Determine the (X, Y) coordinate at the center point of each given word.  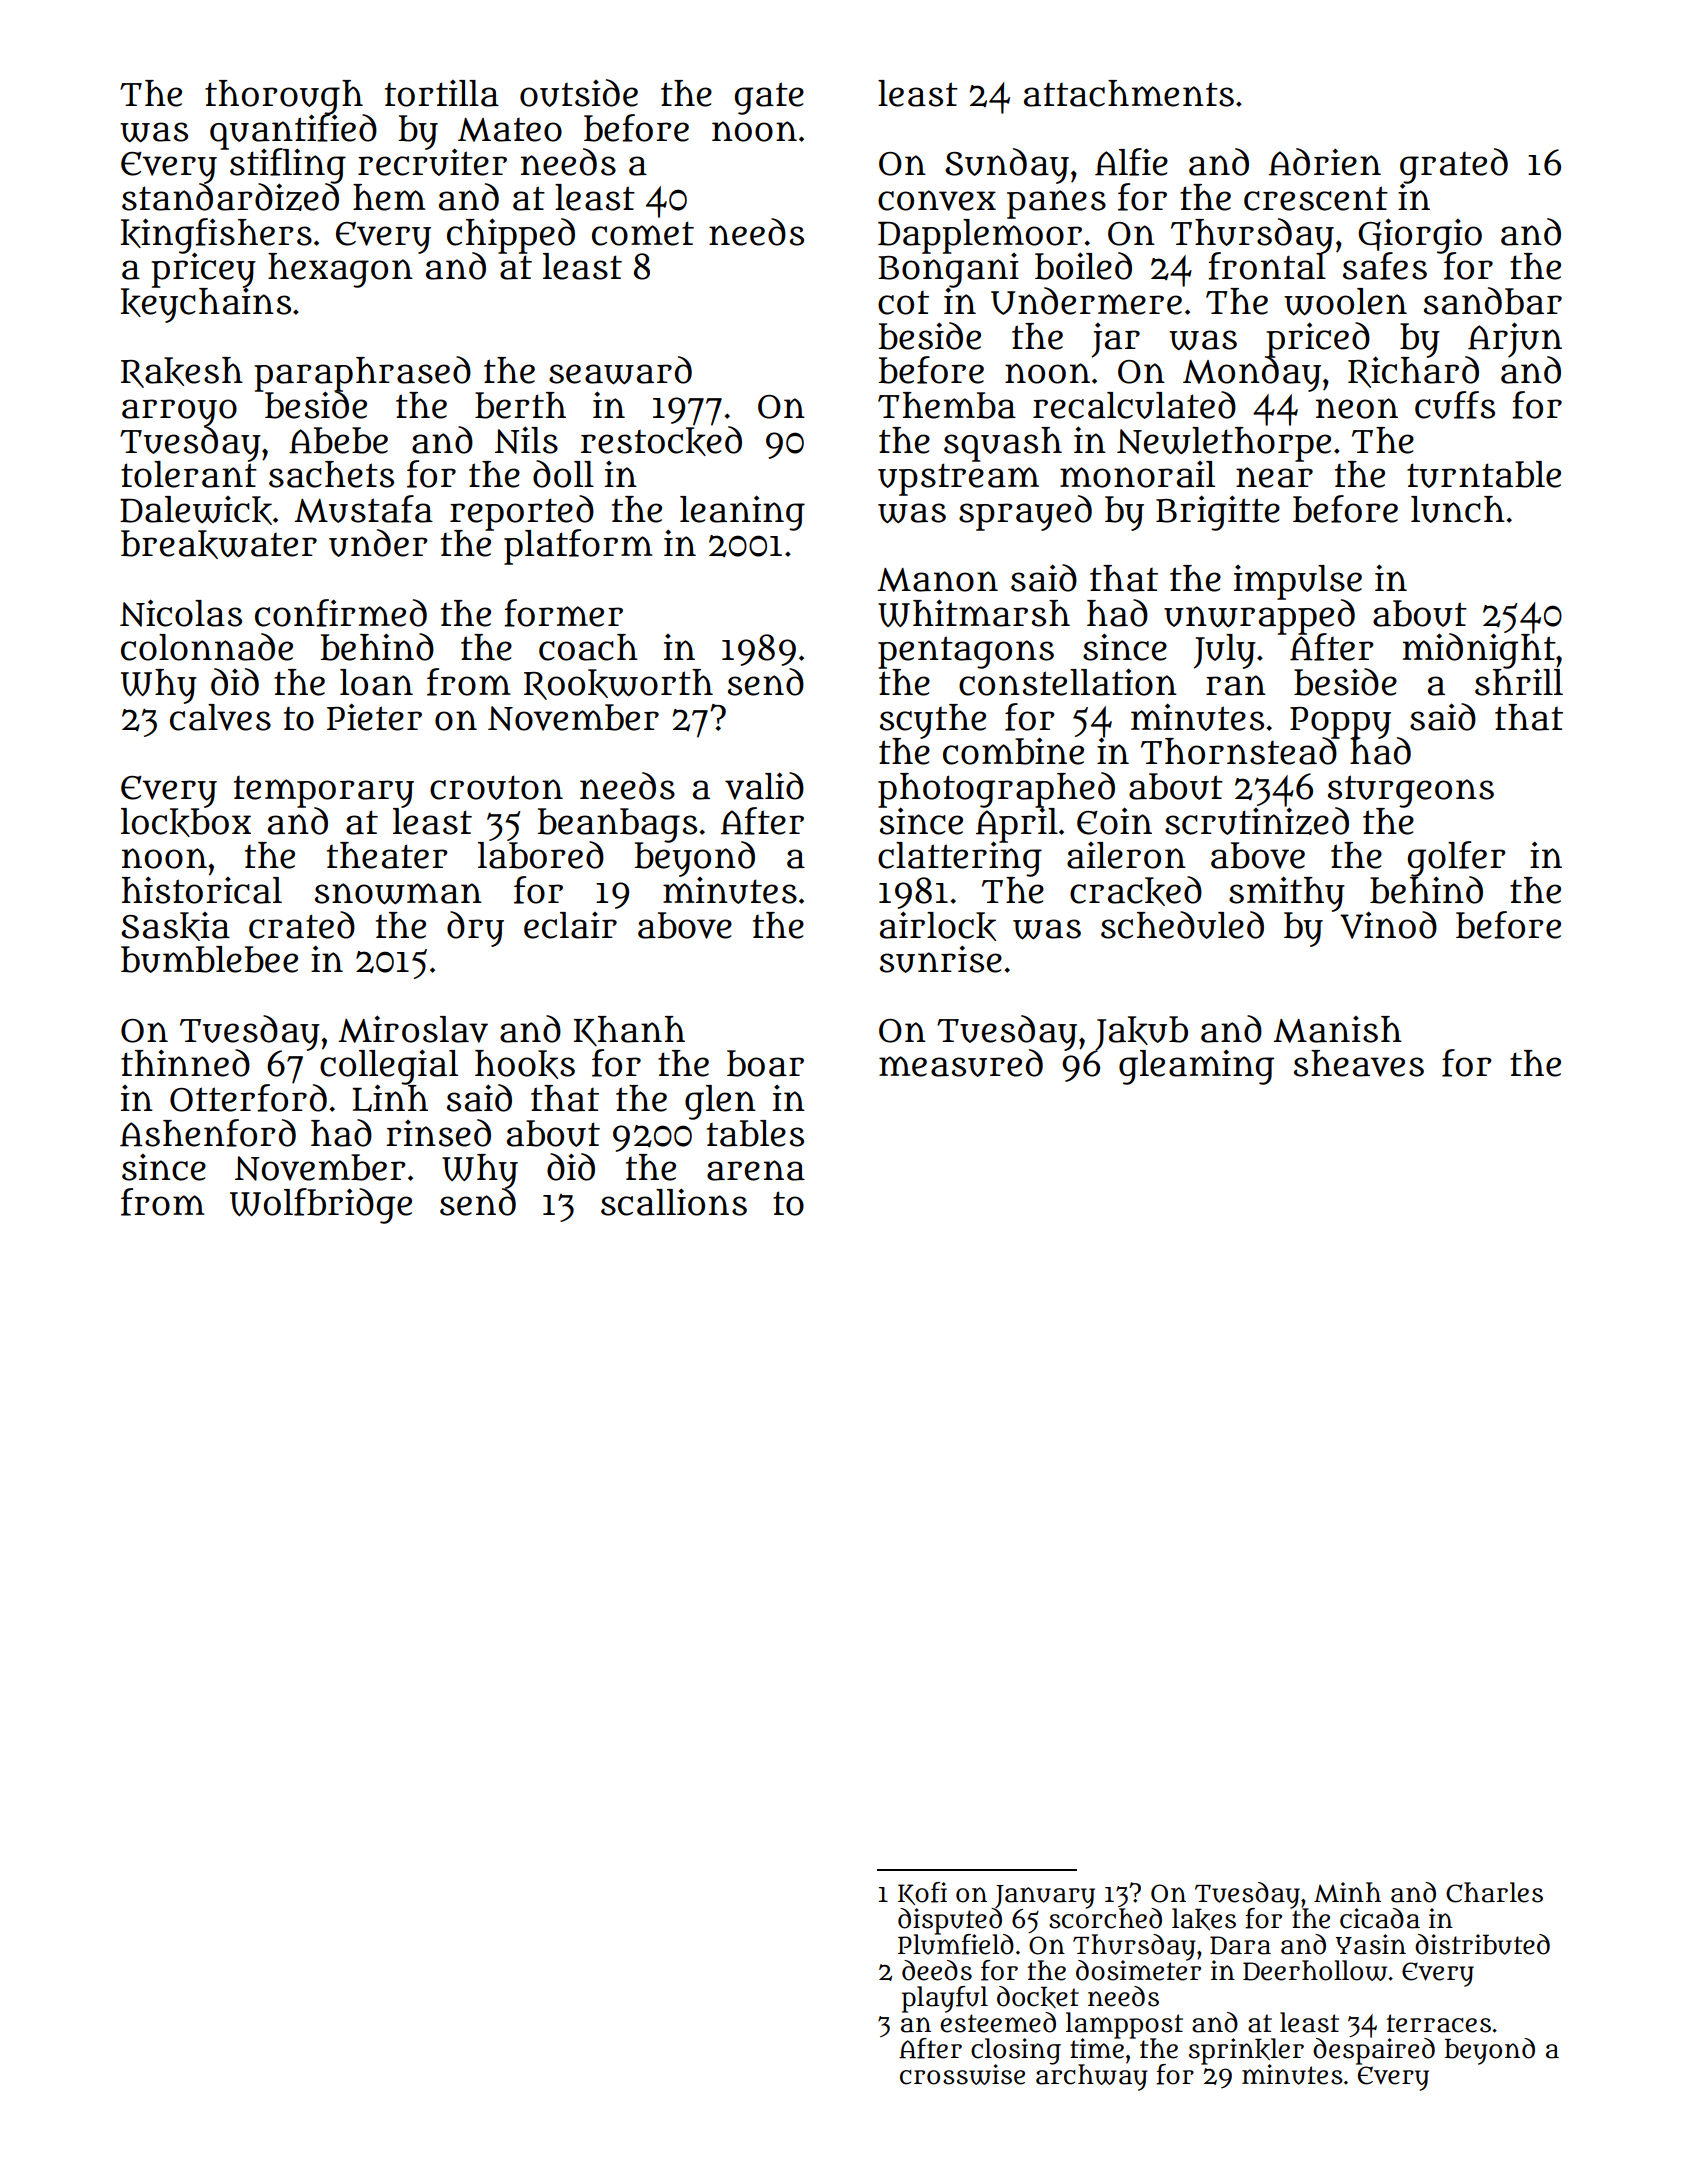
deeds (937, 1970)
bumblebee (209, 959)
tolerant (189, 474)
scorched (1105, 1918)
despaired (1374, 2051)
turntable (1484, 474)
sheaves (1359, 1063)
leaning (742, 513)
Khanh (629, 1031)
